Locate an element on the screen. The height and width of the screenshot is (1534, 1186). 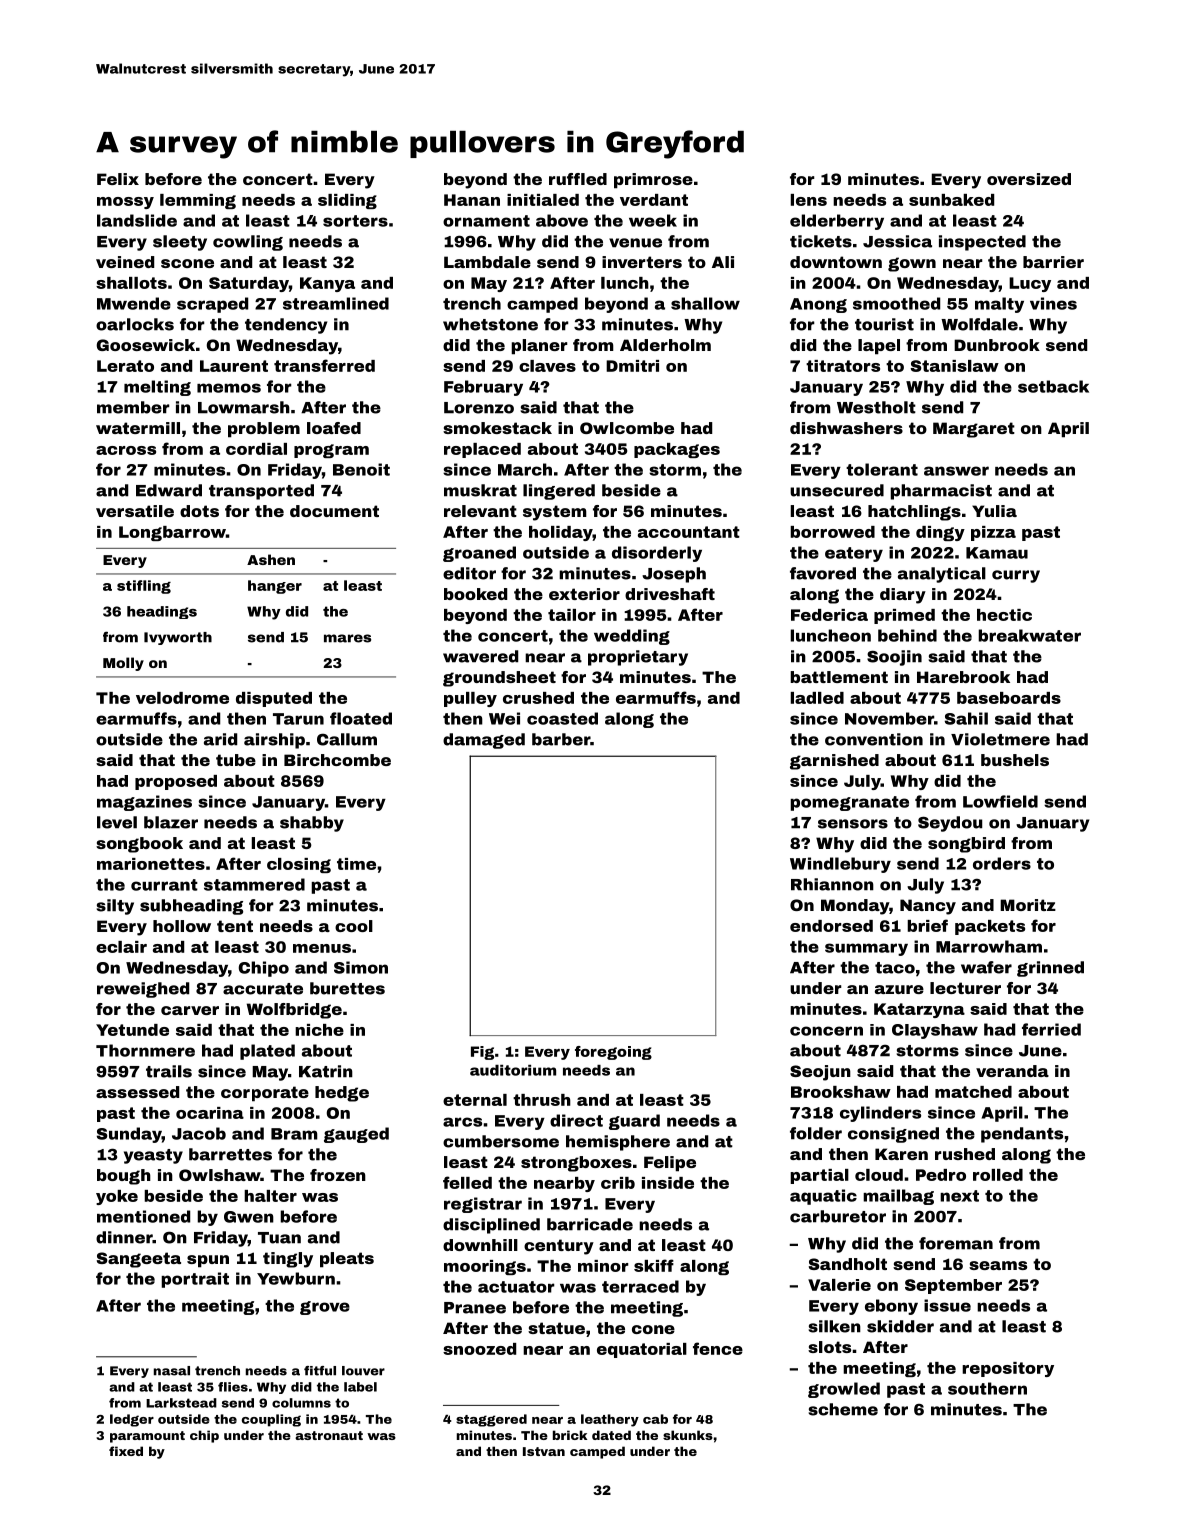
exterior is located at coordinates (584, 594).
